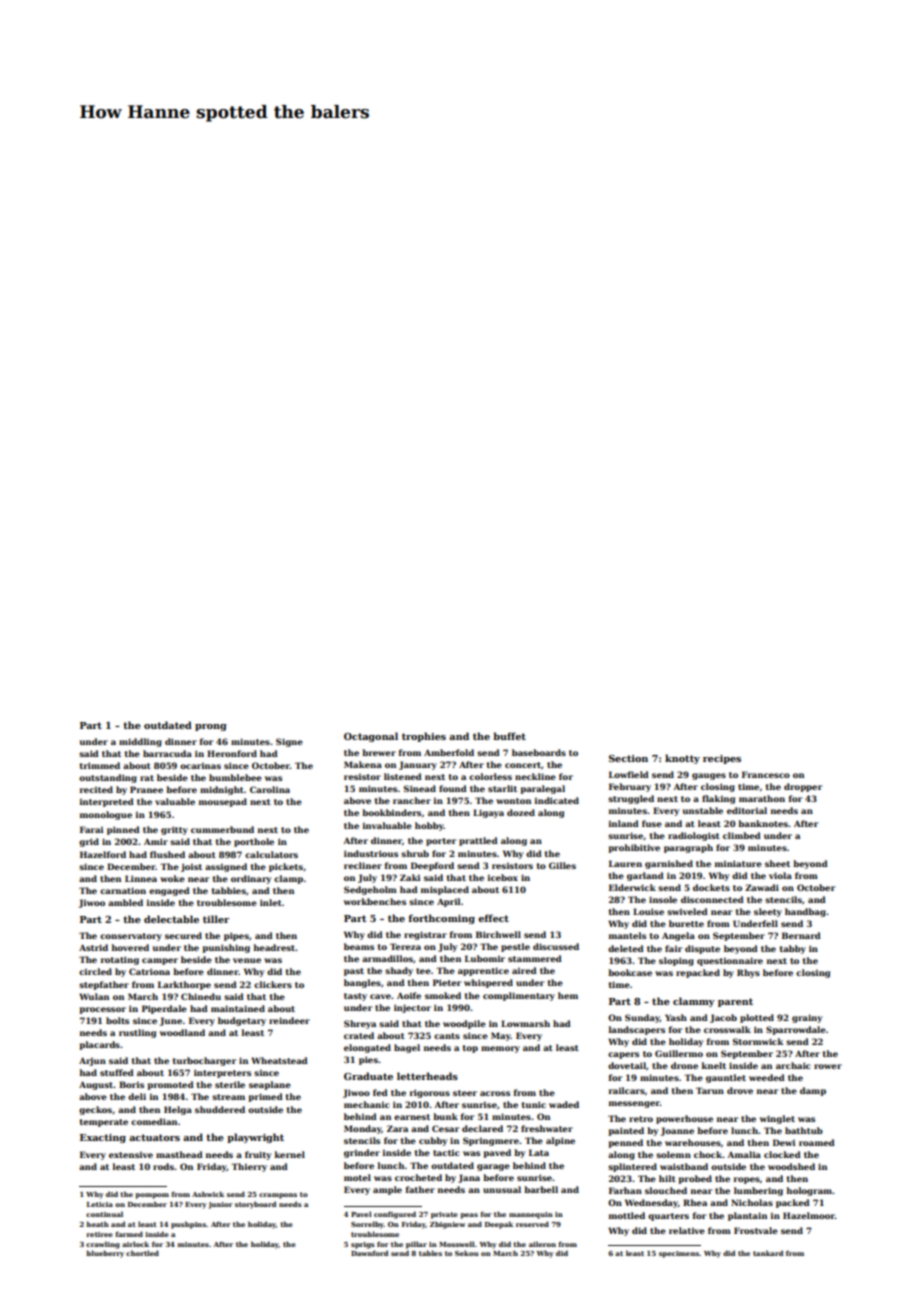  I want to click on fruity, so click(258, 1155).
